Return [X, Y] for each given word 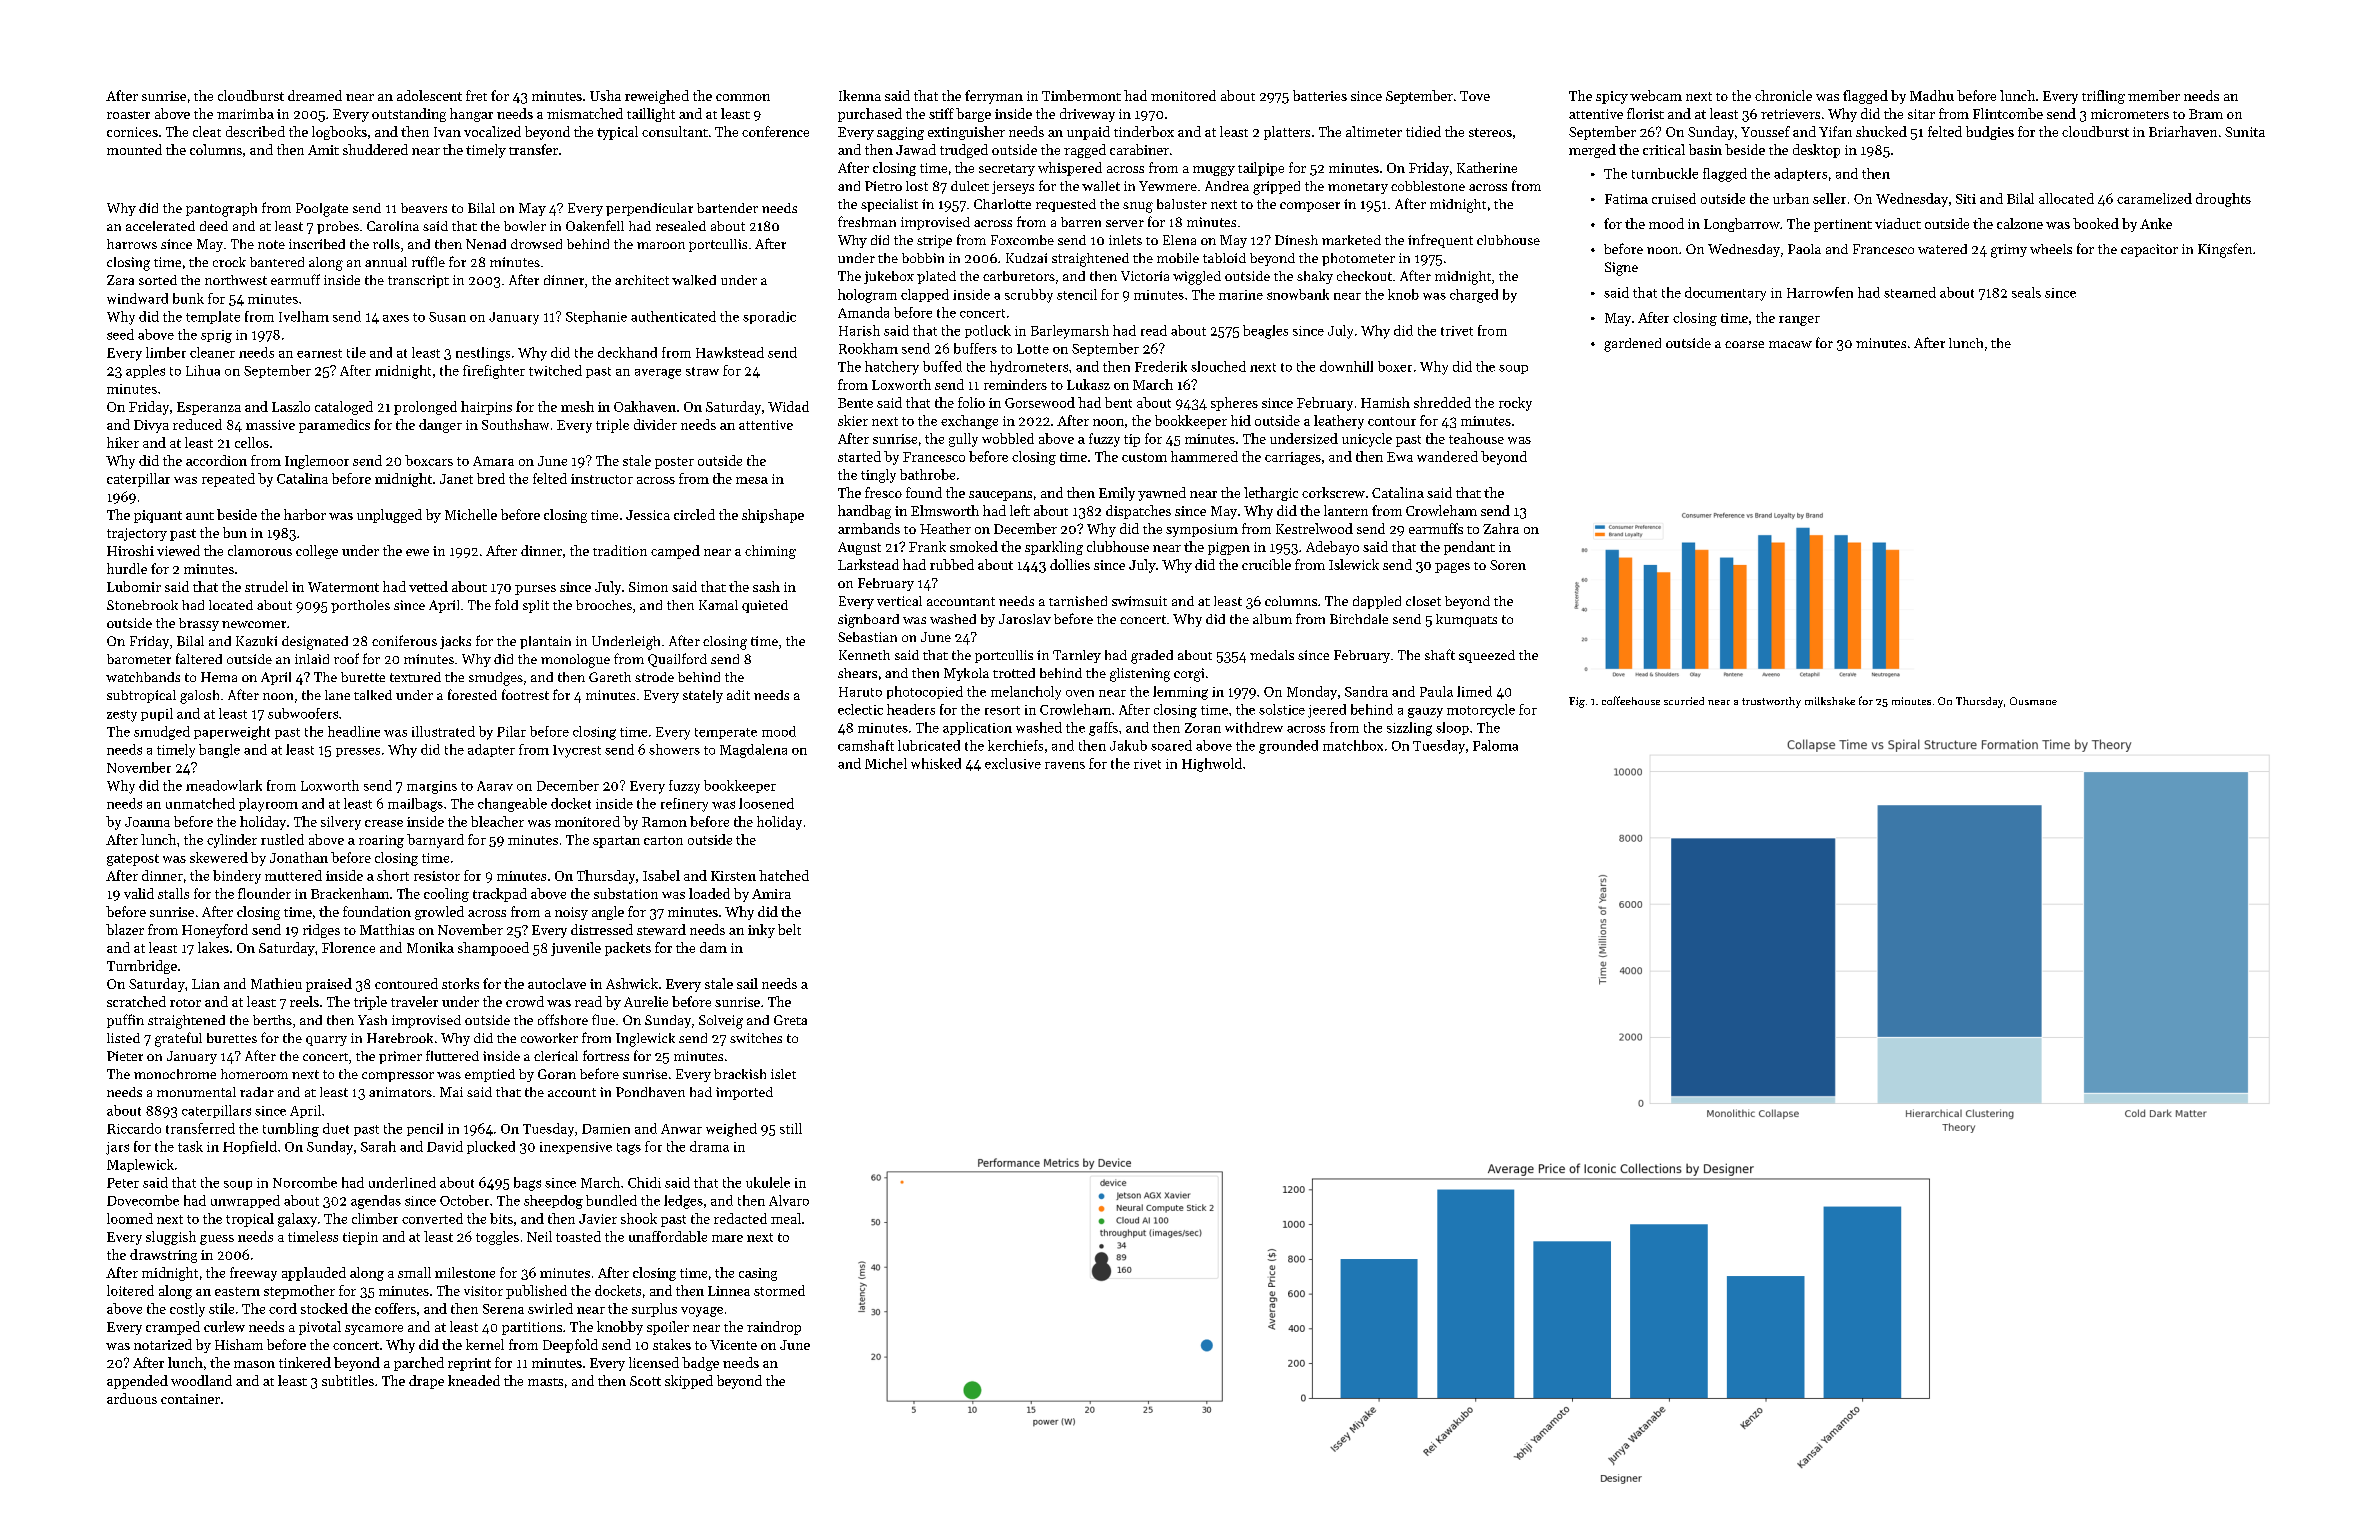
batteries [1320, 95]
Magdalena [753, 751]
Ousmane [2033, 701]
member [2154, 95]
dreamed [315, 95]
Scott [645, 1381]
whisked [936, 763]
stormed [779, 1290]
